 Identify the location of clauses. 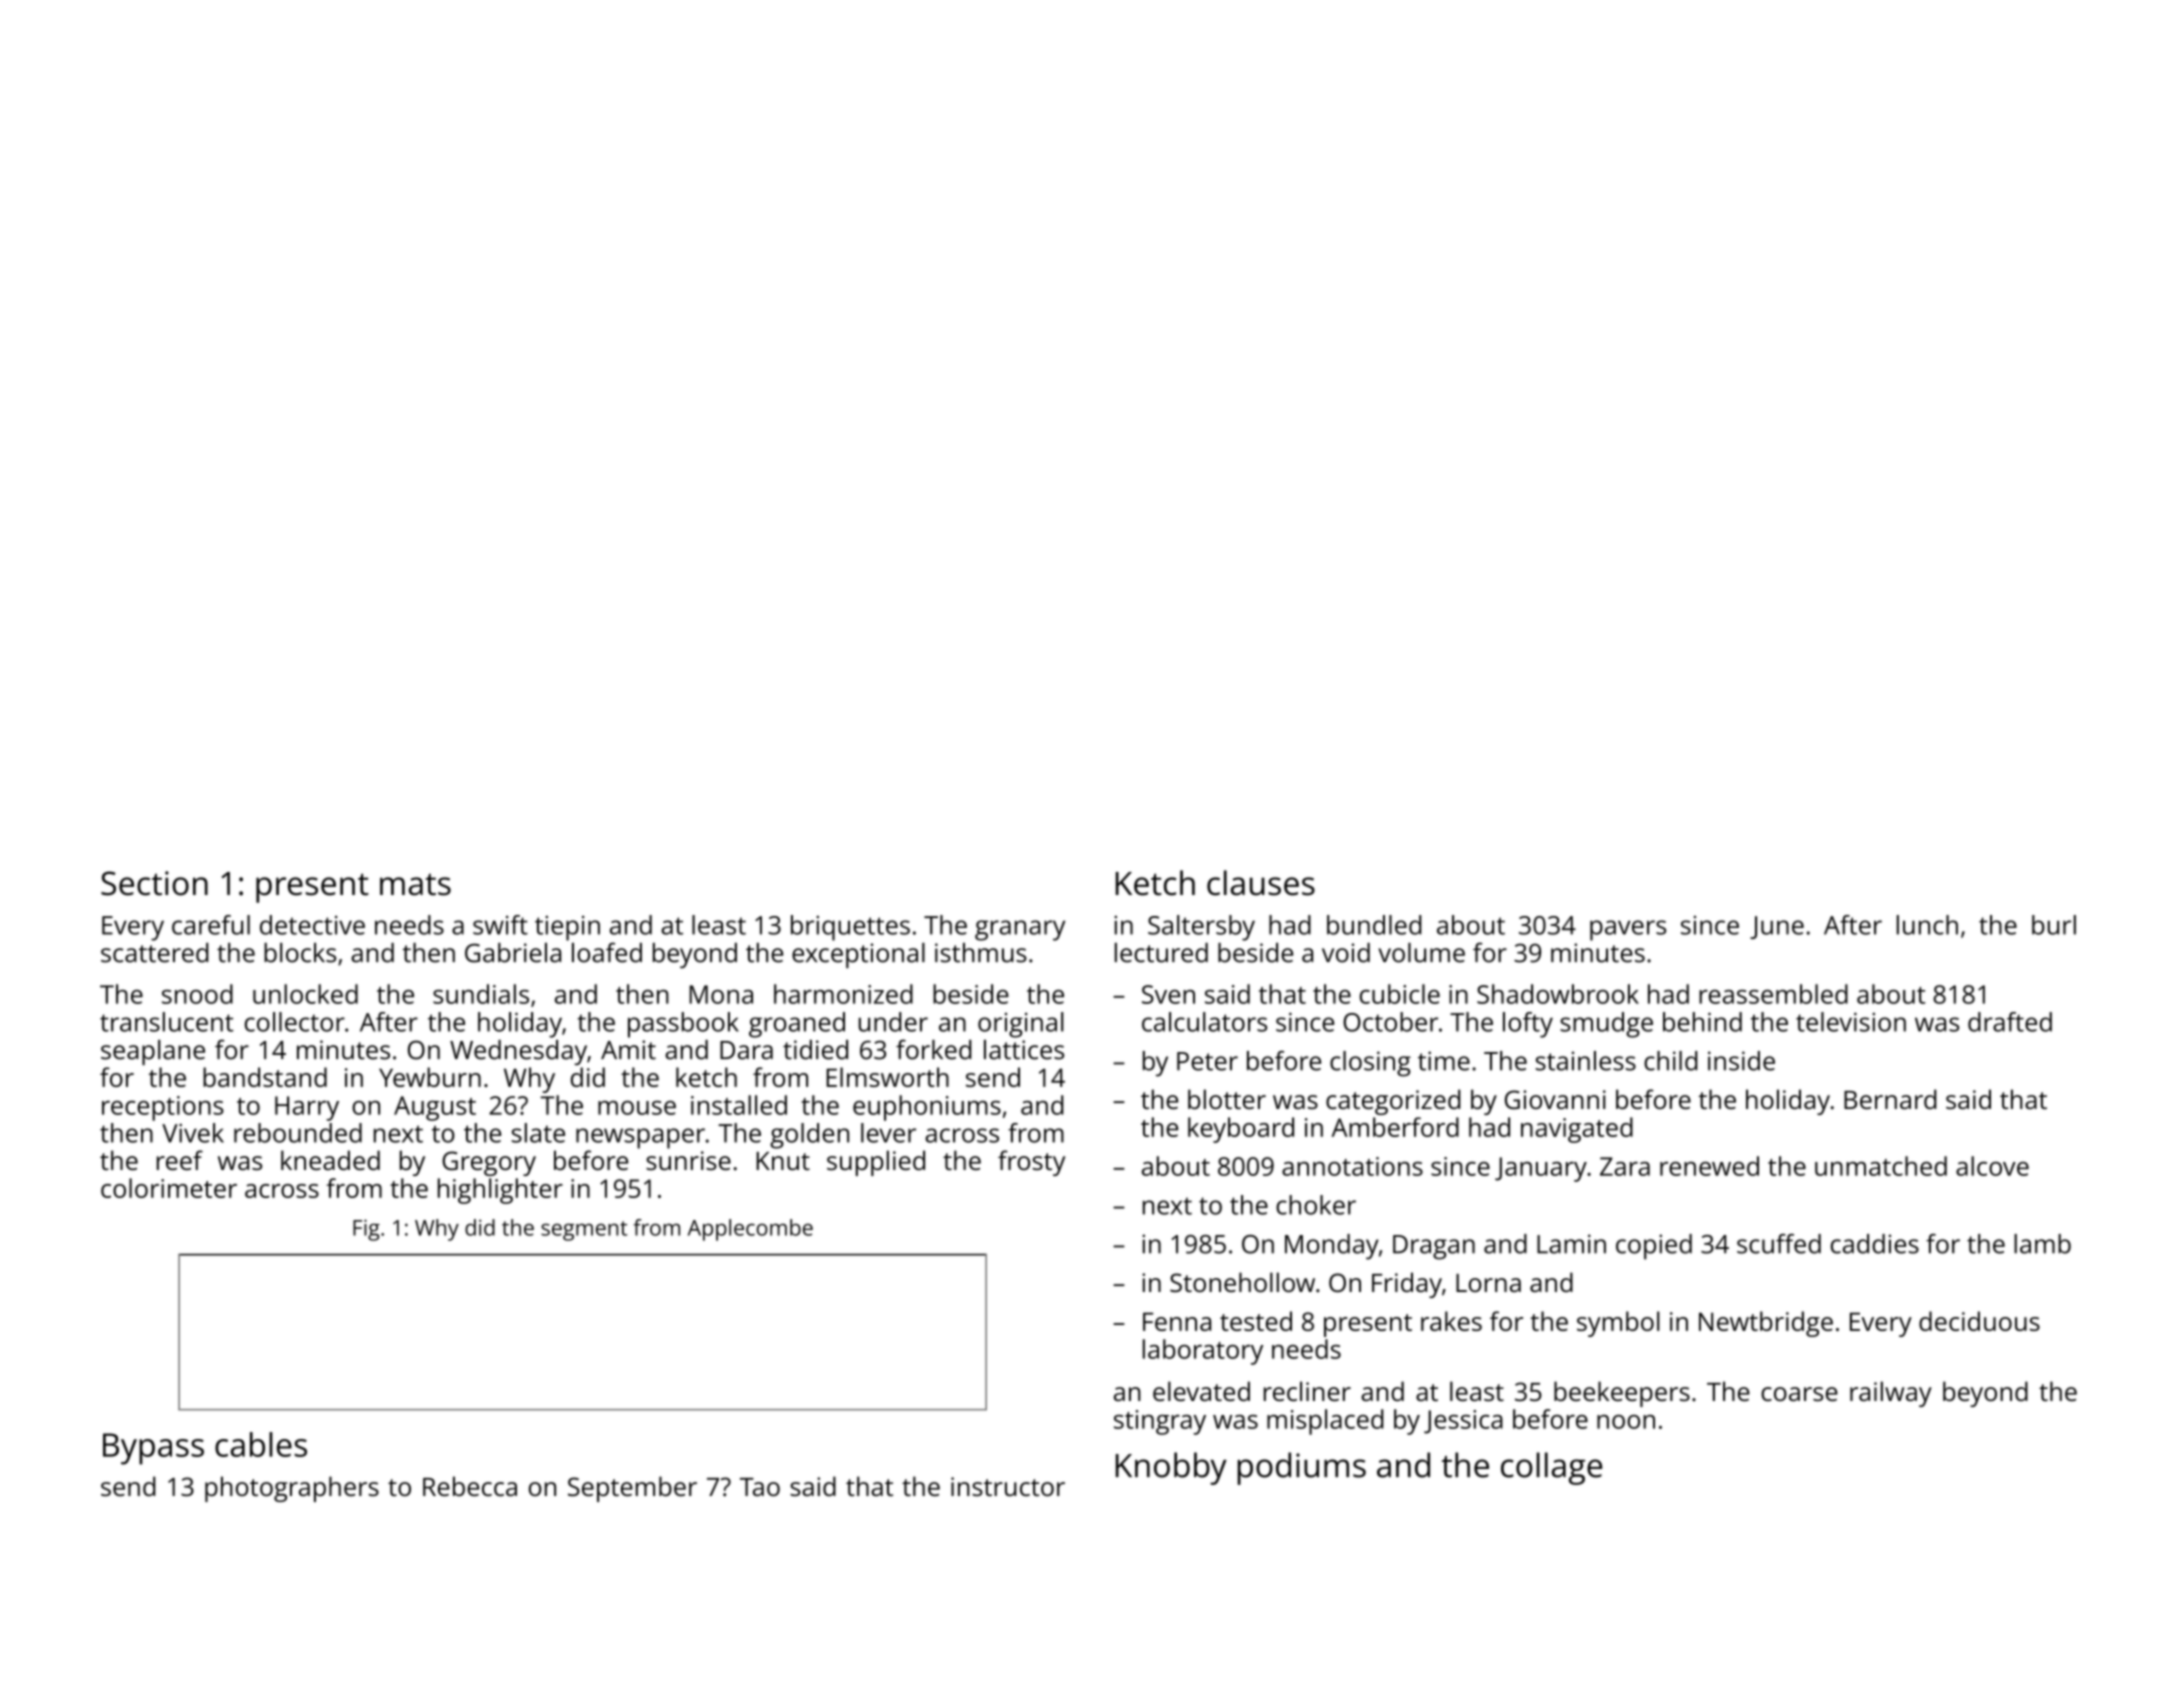
(1261, 883).
